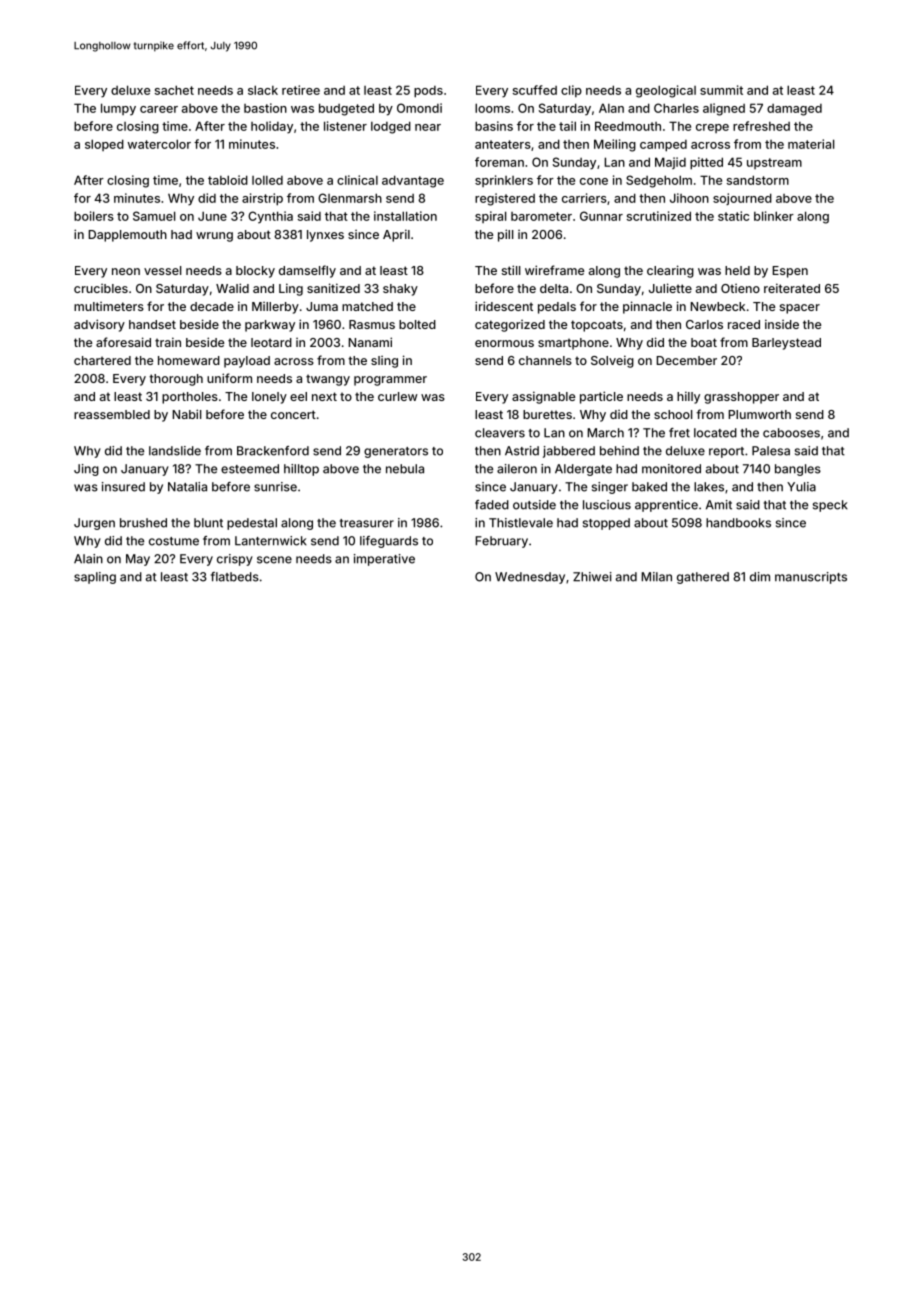 This image has height=1308, width=924. What do you see at coordinates (830, 506) in the image?
I see `speck` at bounding box center [830, 506].
